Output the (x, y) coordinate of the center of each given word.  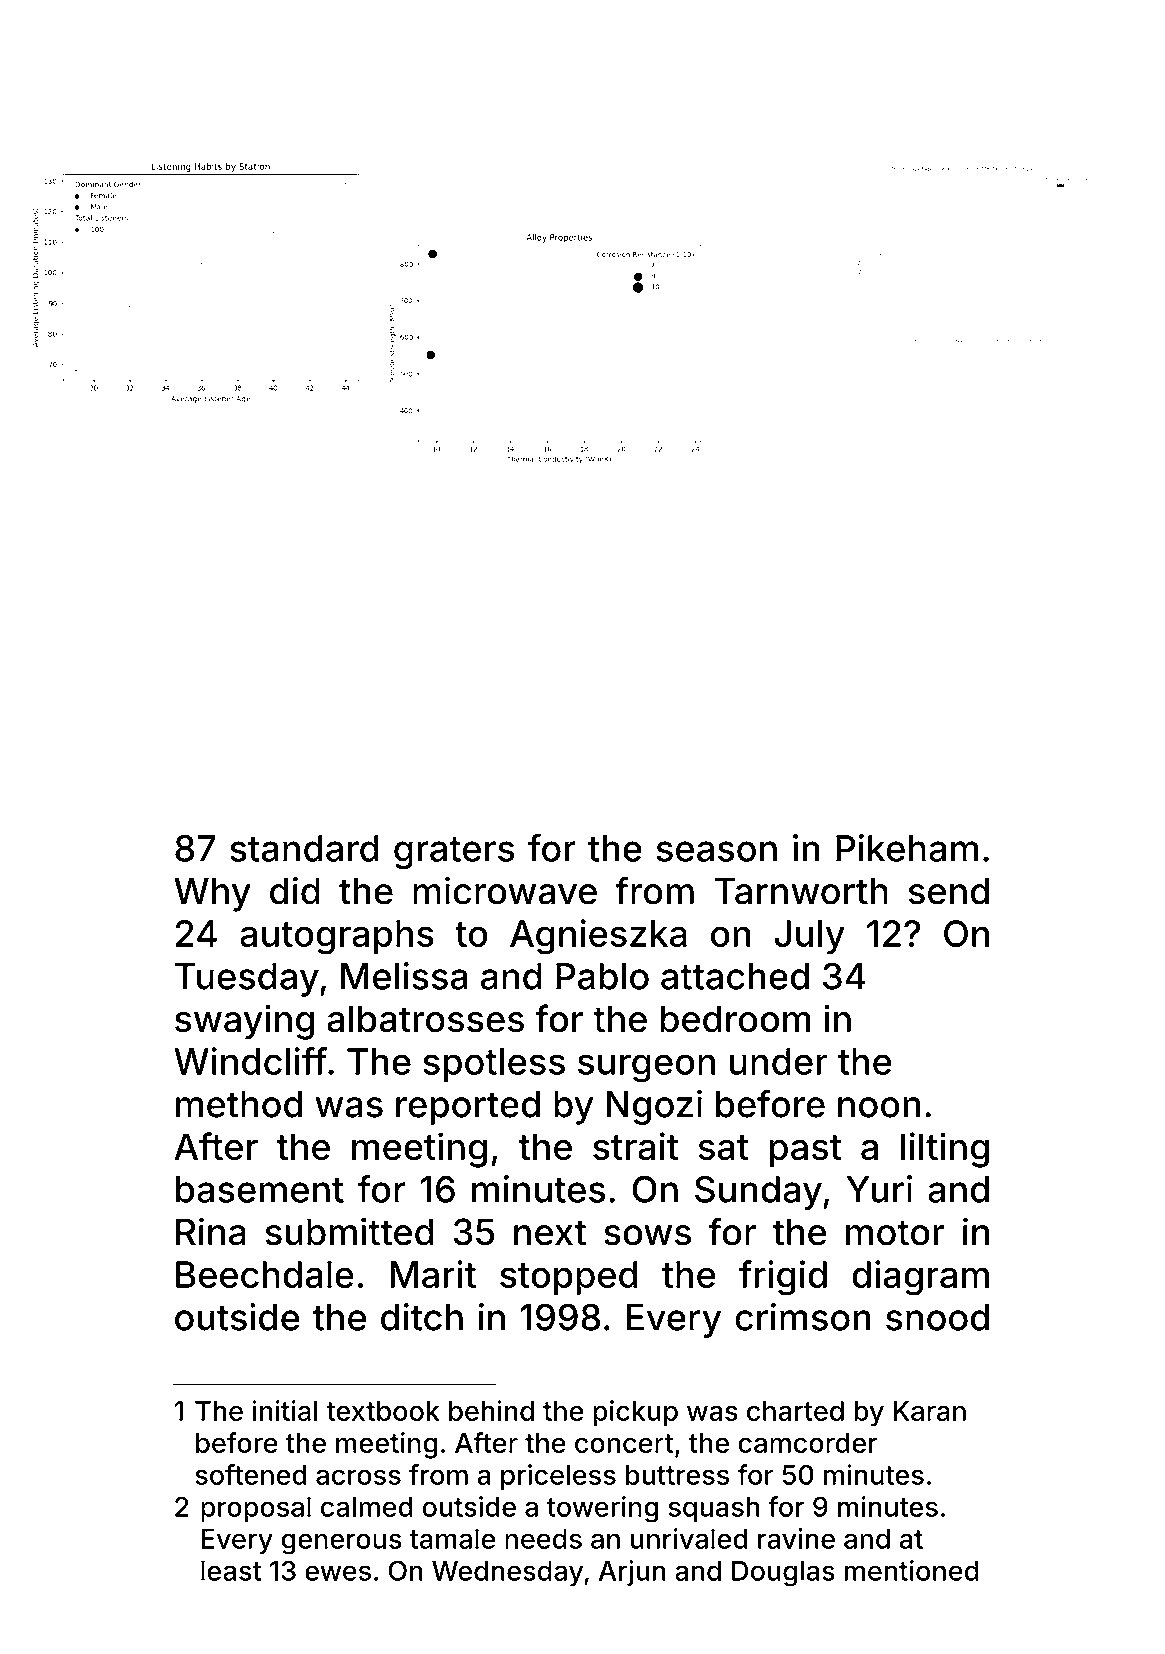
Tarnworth (801, 891)
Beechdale (265, 1274)
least (231, 1570)
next (550, 1233)
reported (468, 1108)
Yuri (879, 1189)
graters (454, 853)
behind (491, 1410)
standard (304, 848)
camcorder (807, 1443)
